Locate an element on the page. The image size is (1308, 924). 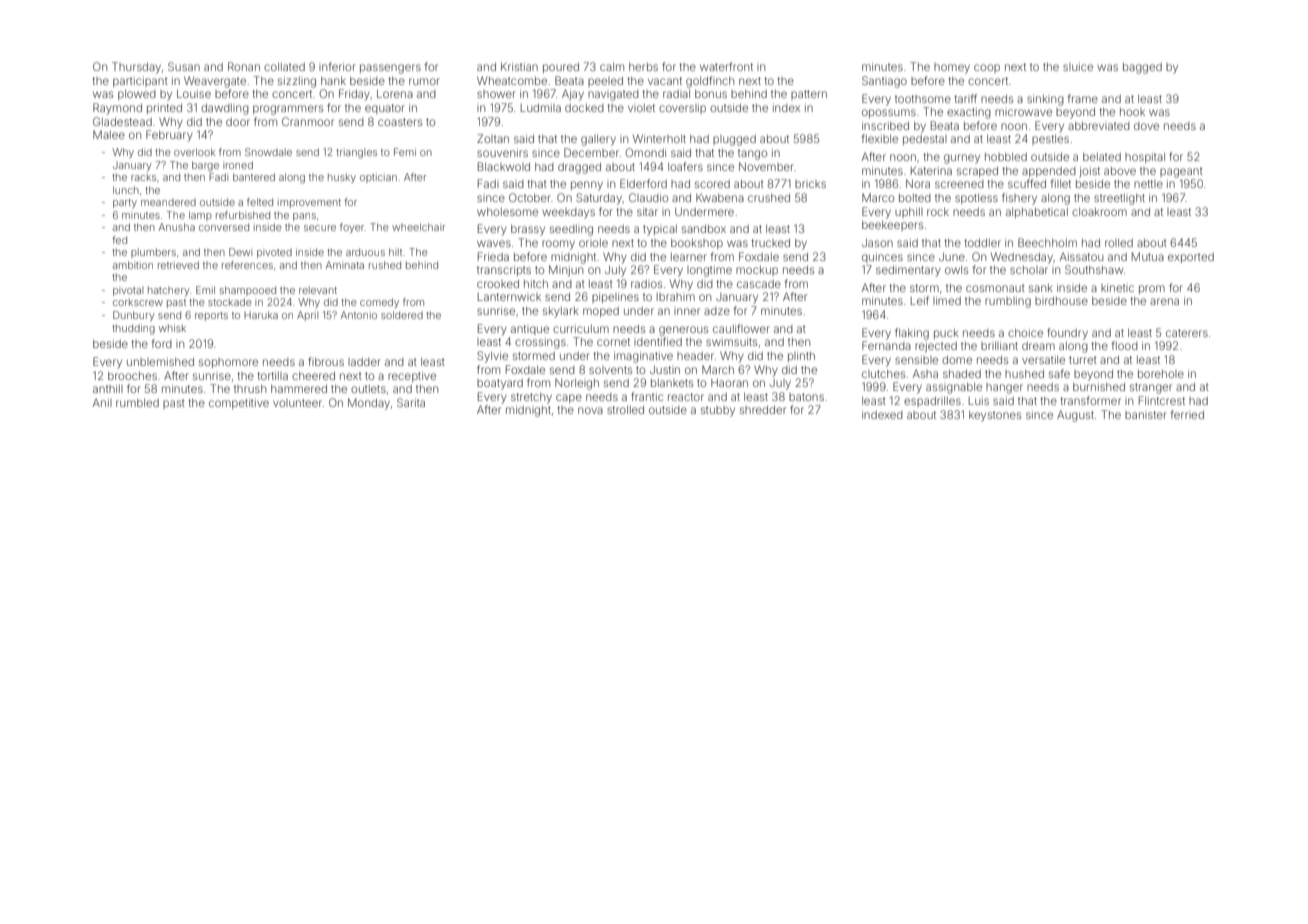
microwave is located at coordinates (1023, 112).
